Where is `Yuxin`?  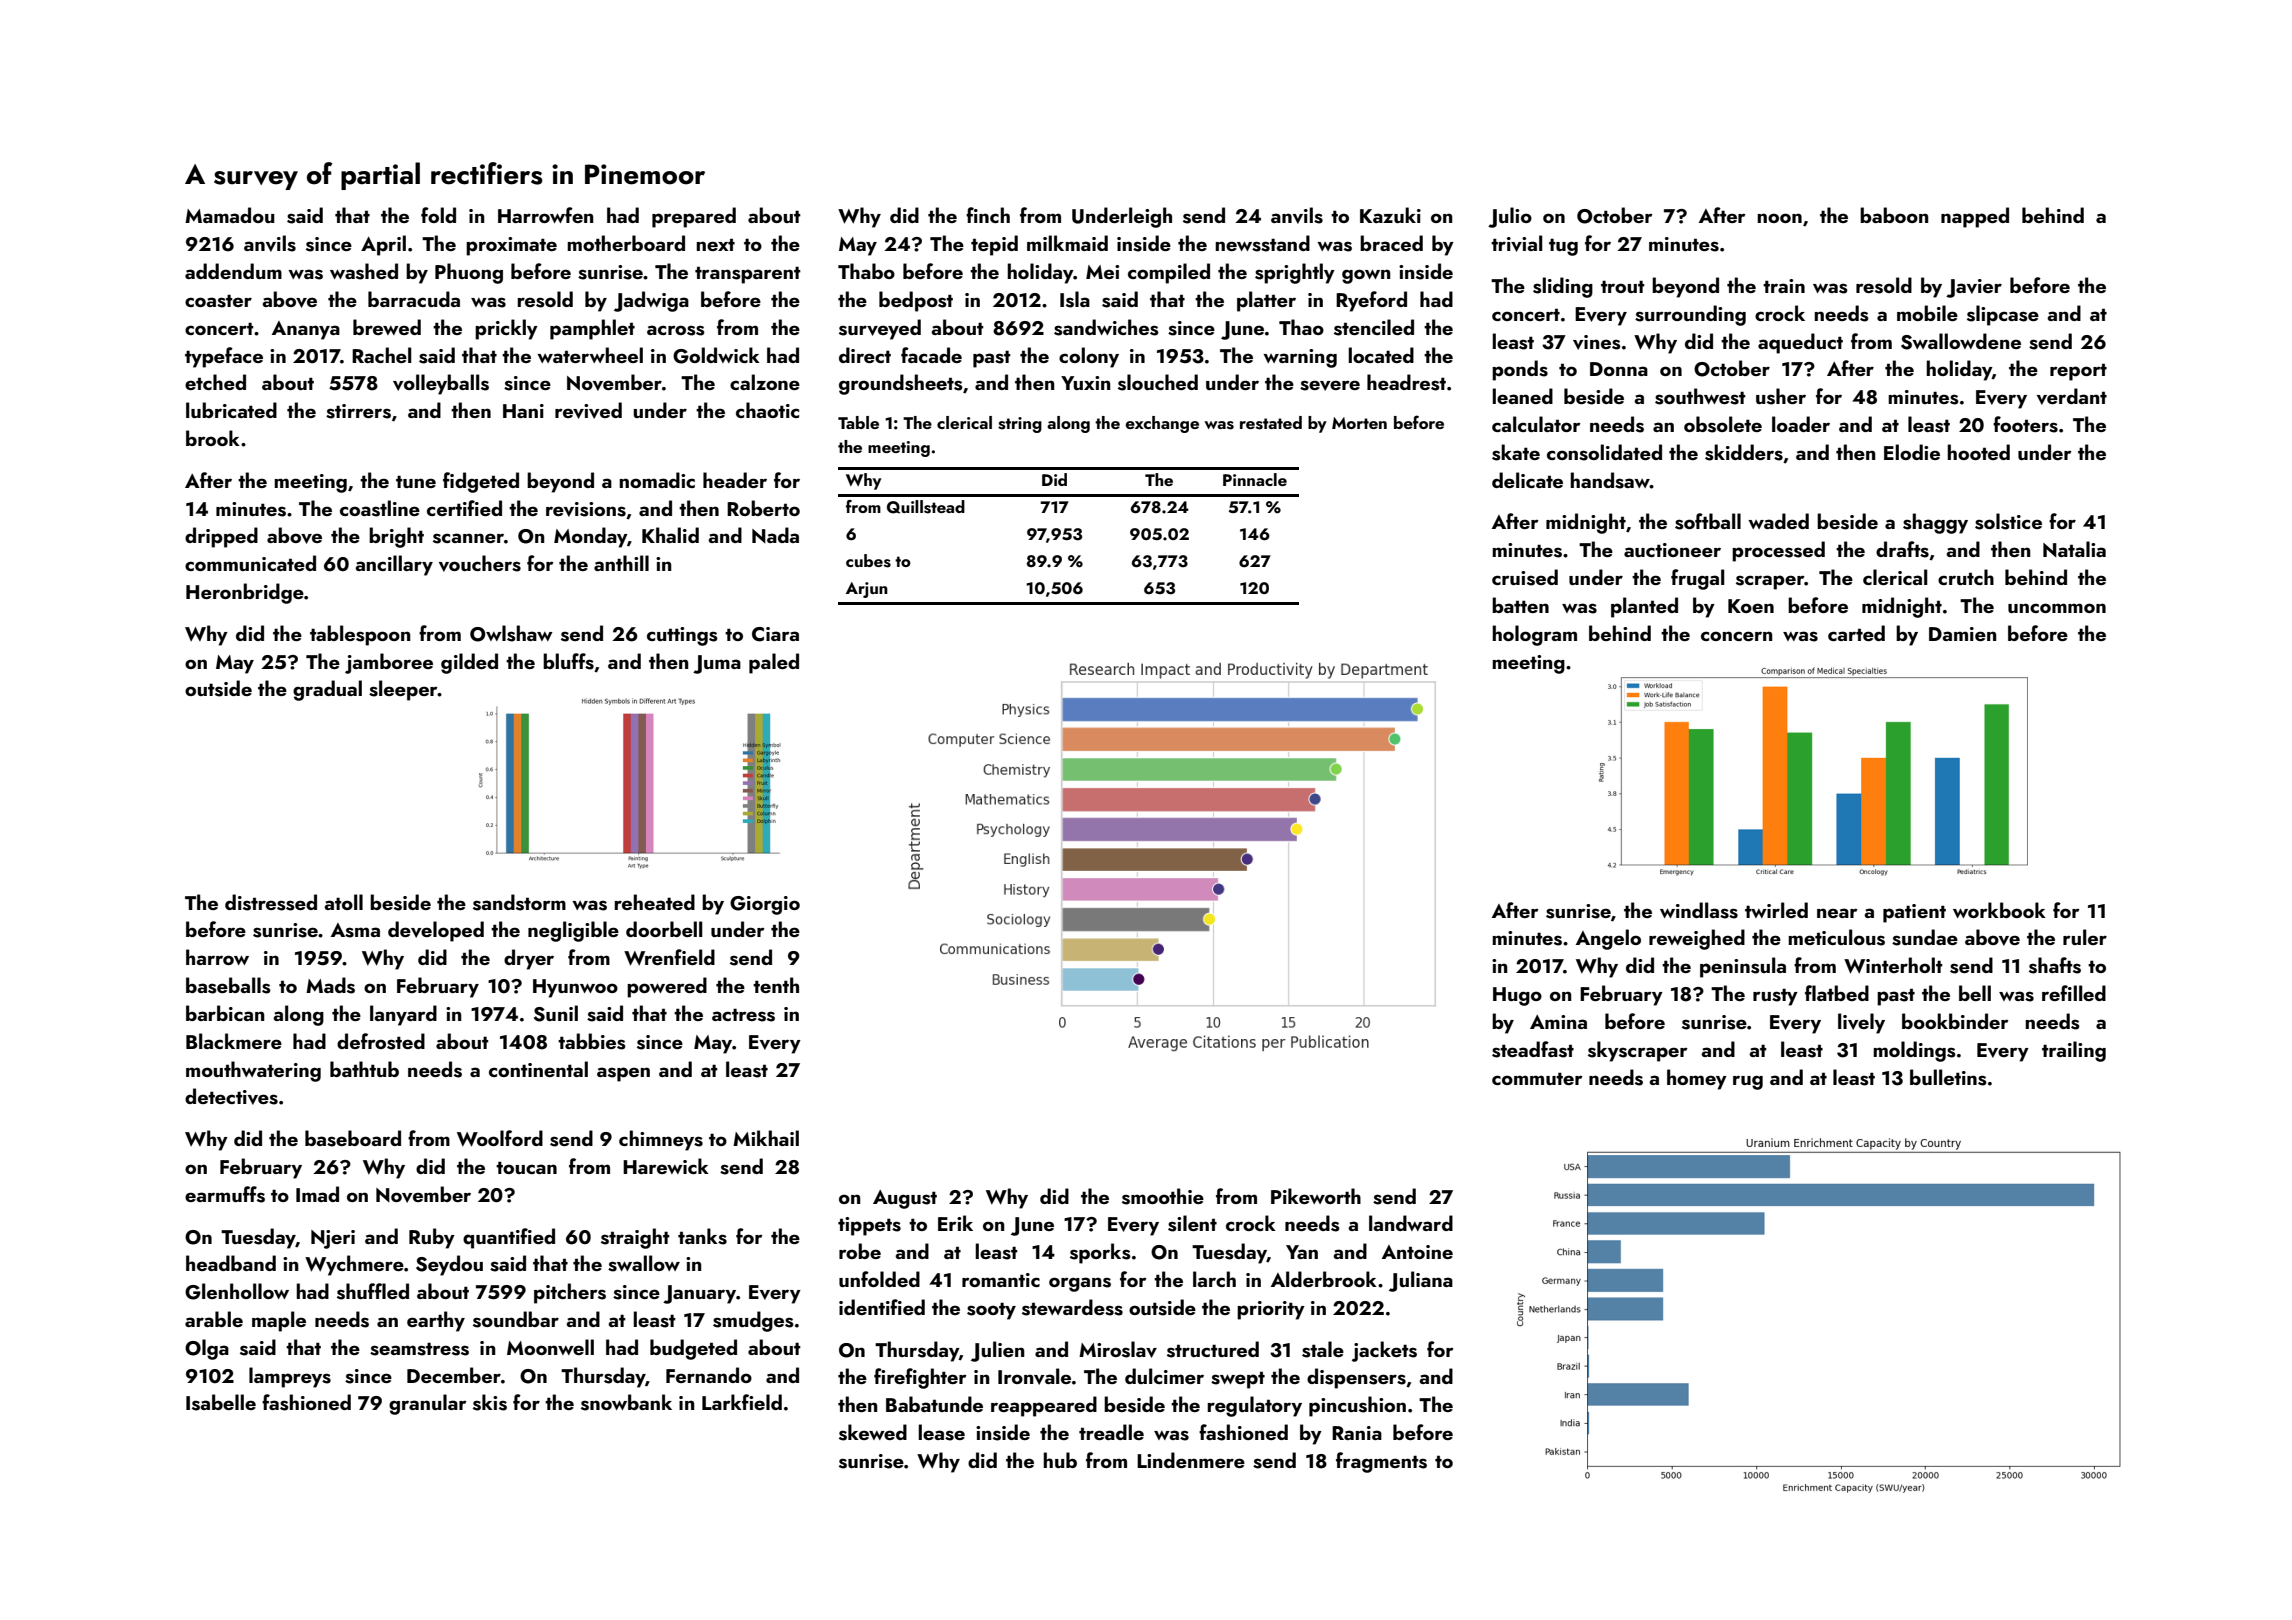
Yuxin is located at coordinates (1086, 383).
